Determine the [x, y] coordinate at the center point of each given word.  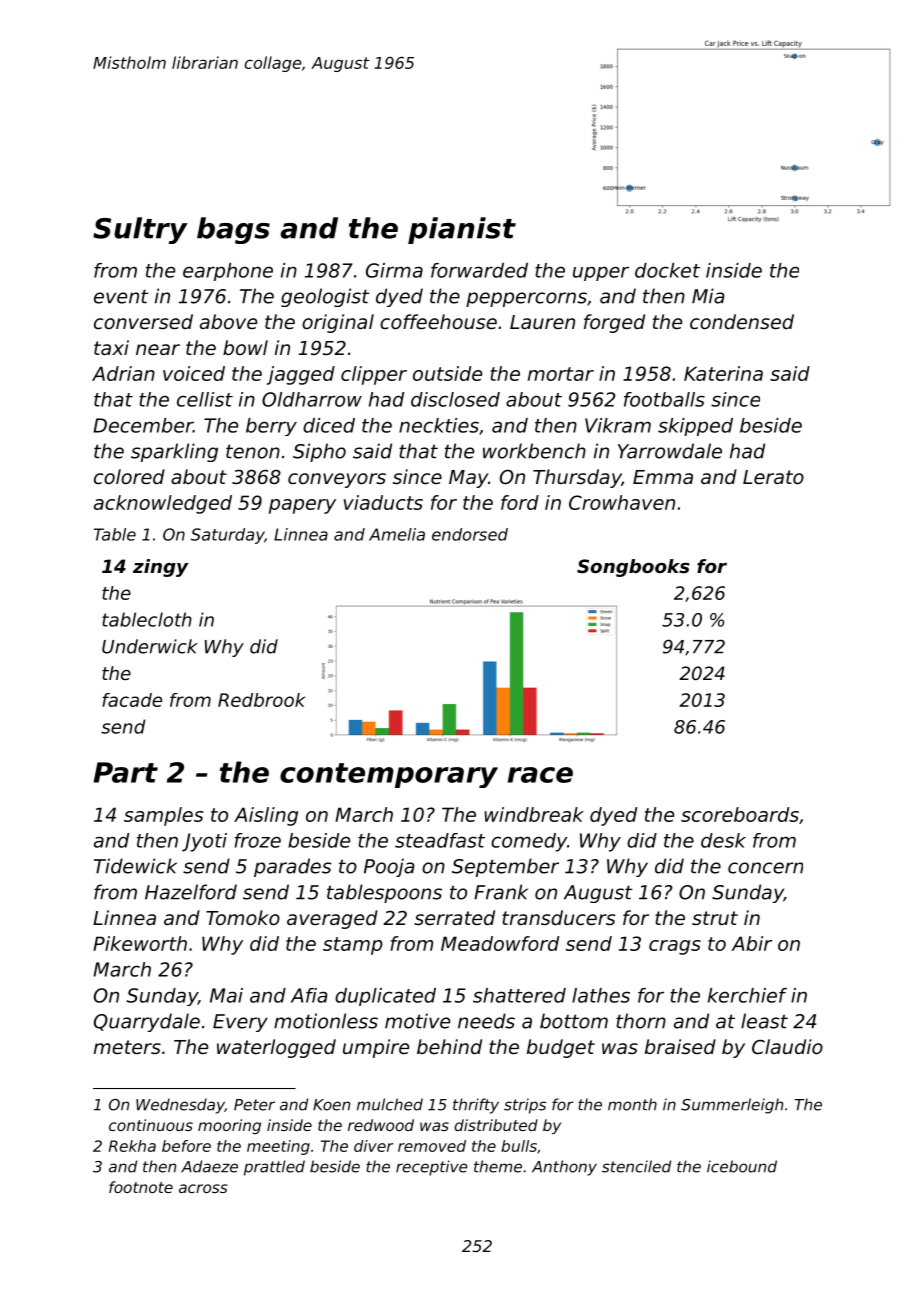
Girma [394, 270]
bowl [245, 347]
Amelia [397, 534]
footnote [141, 1187]
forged [614, 323]
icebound [742, 1166]
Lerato [773, 477]
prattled [274, 1168]
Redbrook [261, 700]
